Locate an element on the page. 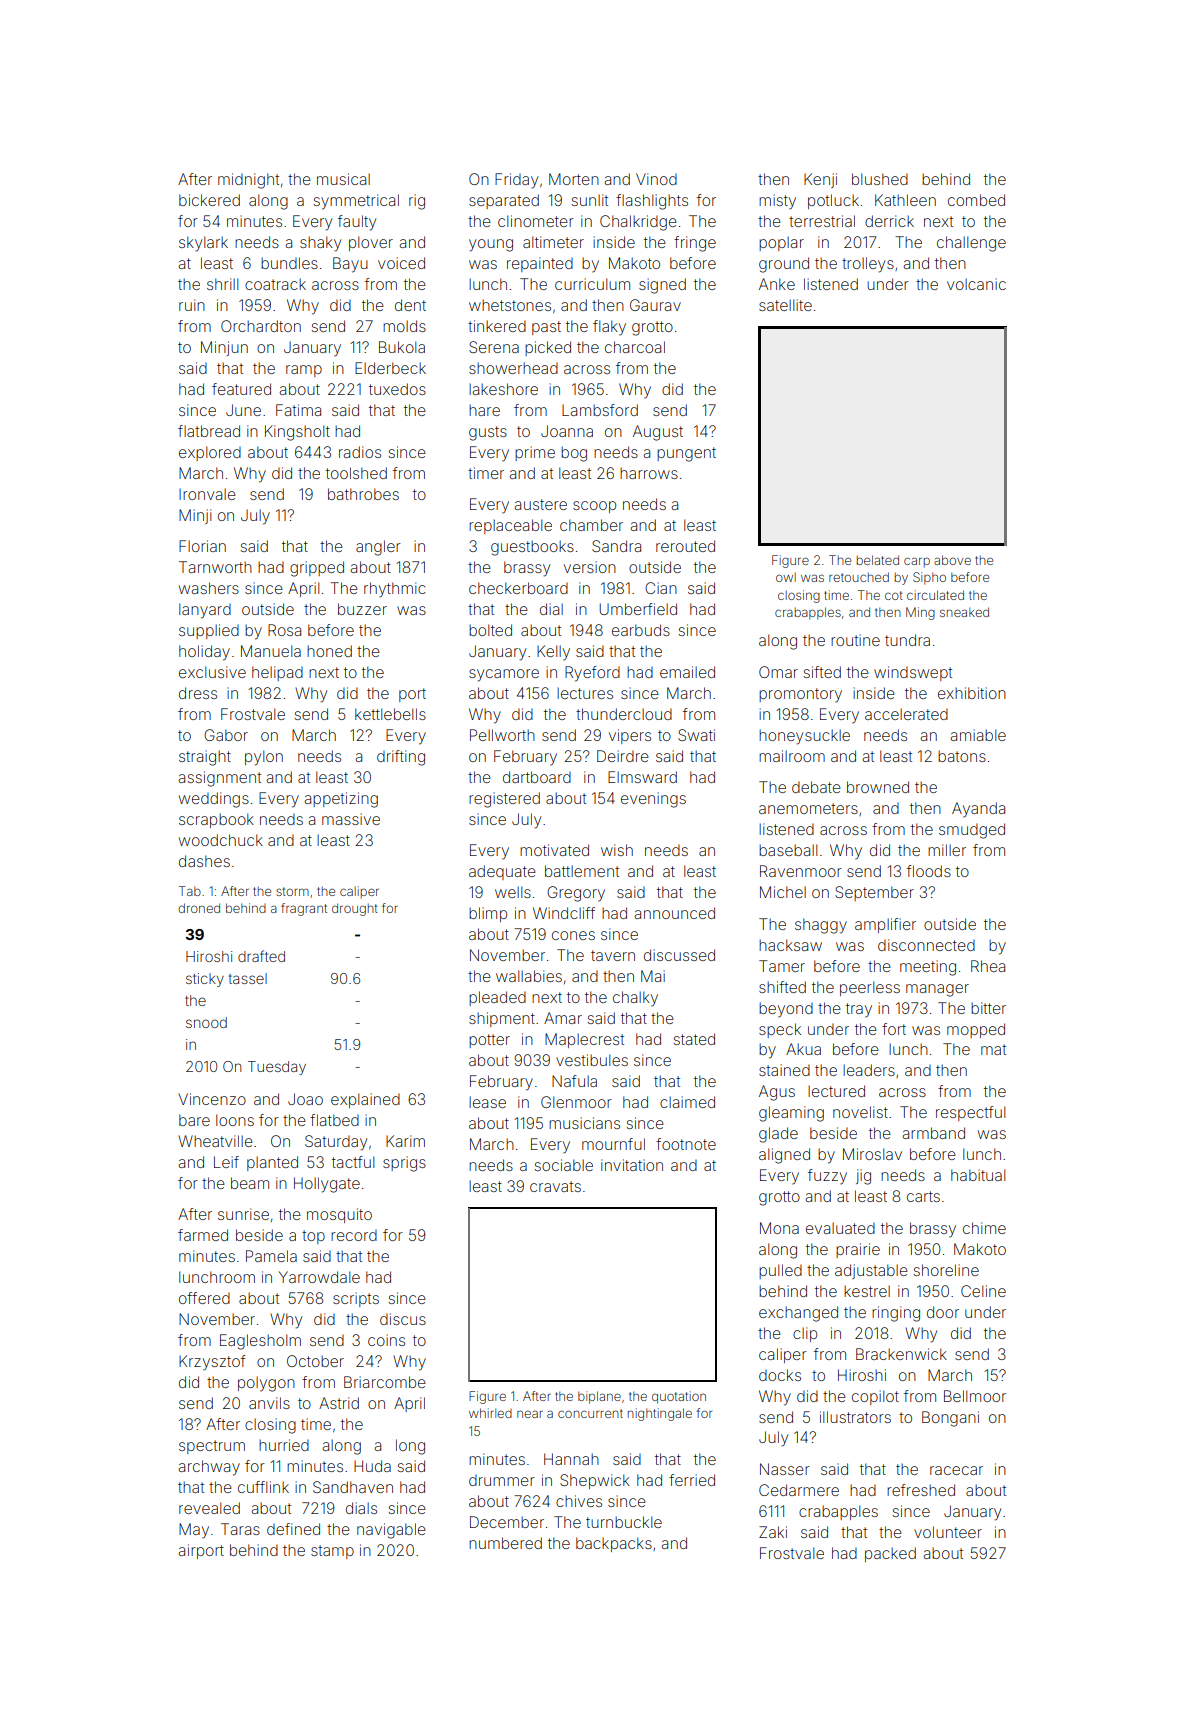  angler is located at coordinates (378, 548).
